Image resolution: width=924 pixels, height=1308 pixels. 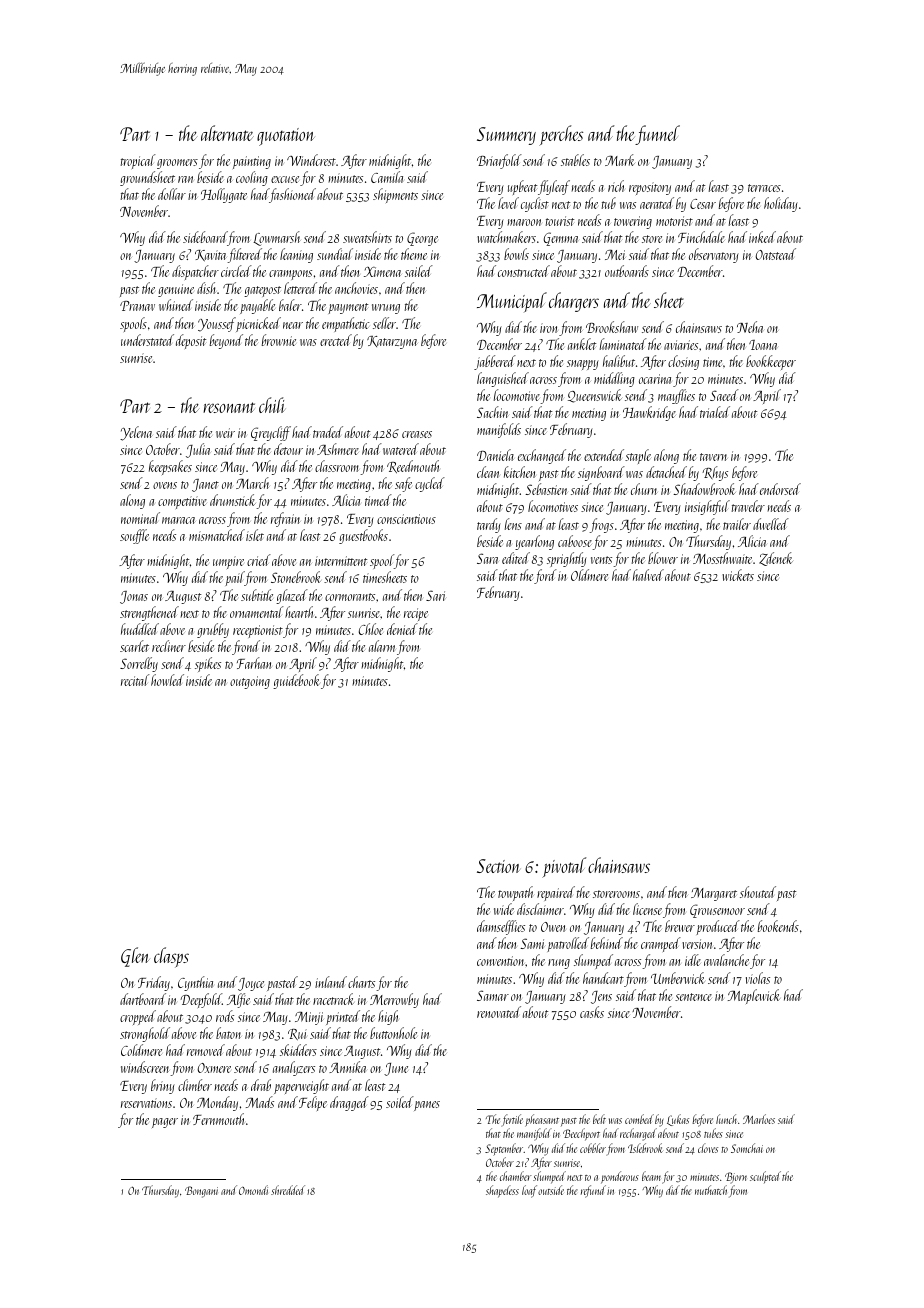 What do you see at coordinates (737, 524) in the image?
I see `trailer` at bounding box center [737, 524].
